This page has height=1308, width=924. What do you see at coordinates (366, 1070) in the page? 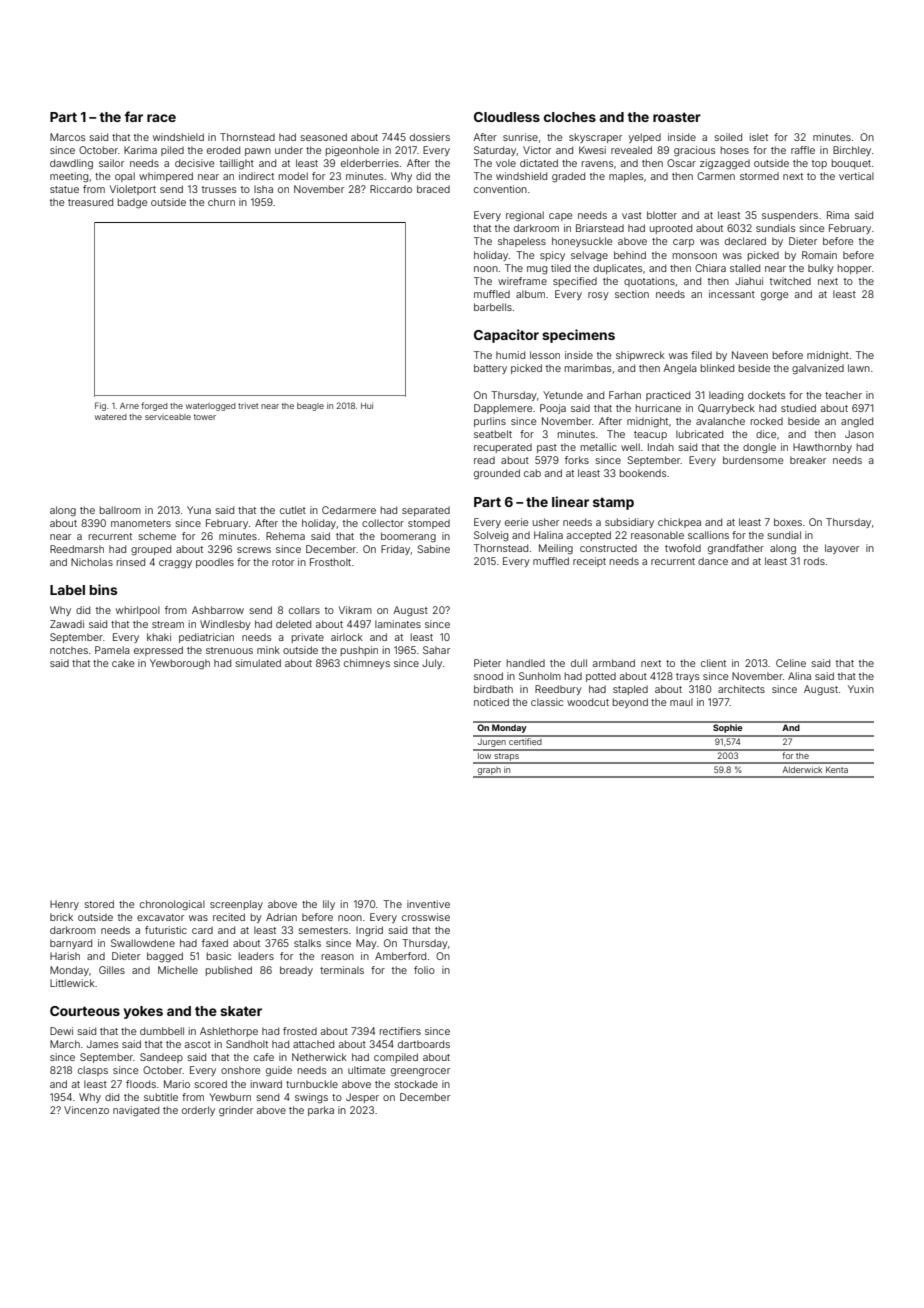
I see `ultimate` at bounding box center [366, 1070].
